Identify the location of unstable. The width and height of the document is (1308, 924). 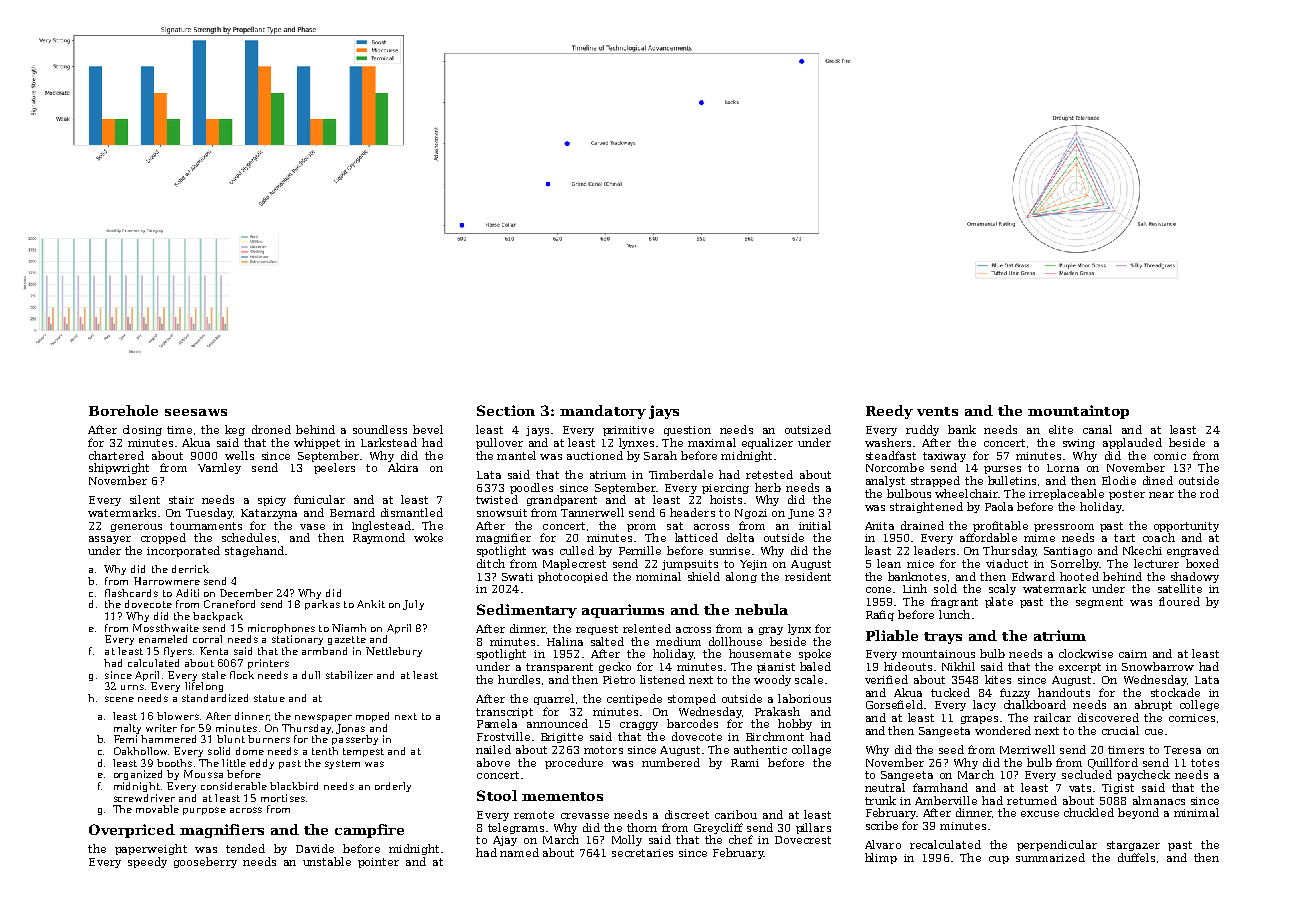
(327, 861).
